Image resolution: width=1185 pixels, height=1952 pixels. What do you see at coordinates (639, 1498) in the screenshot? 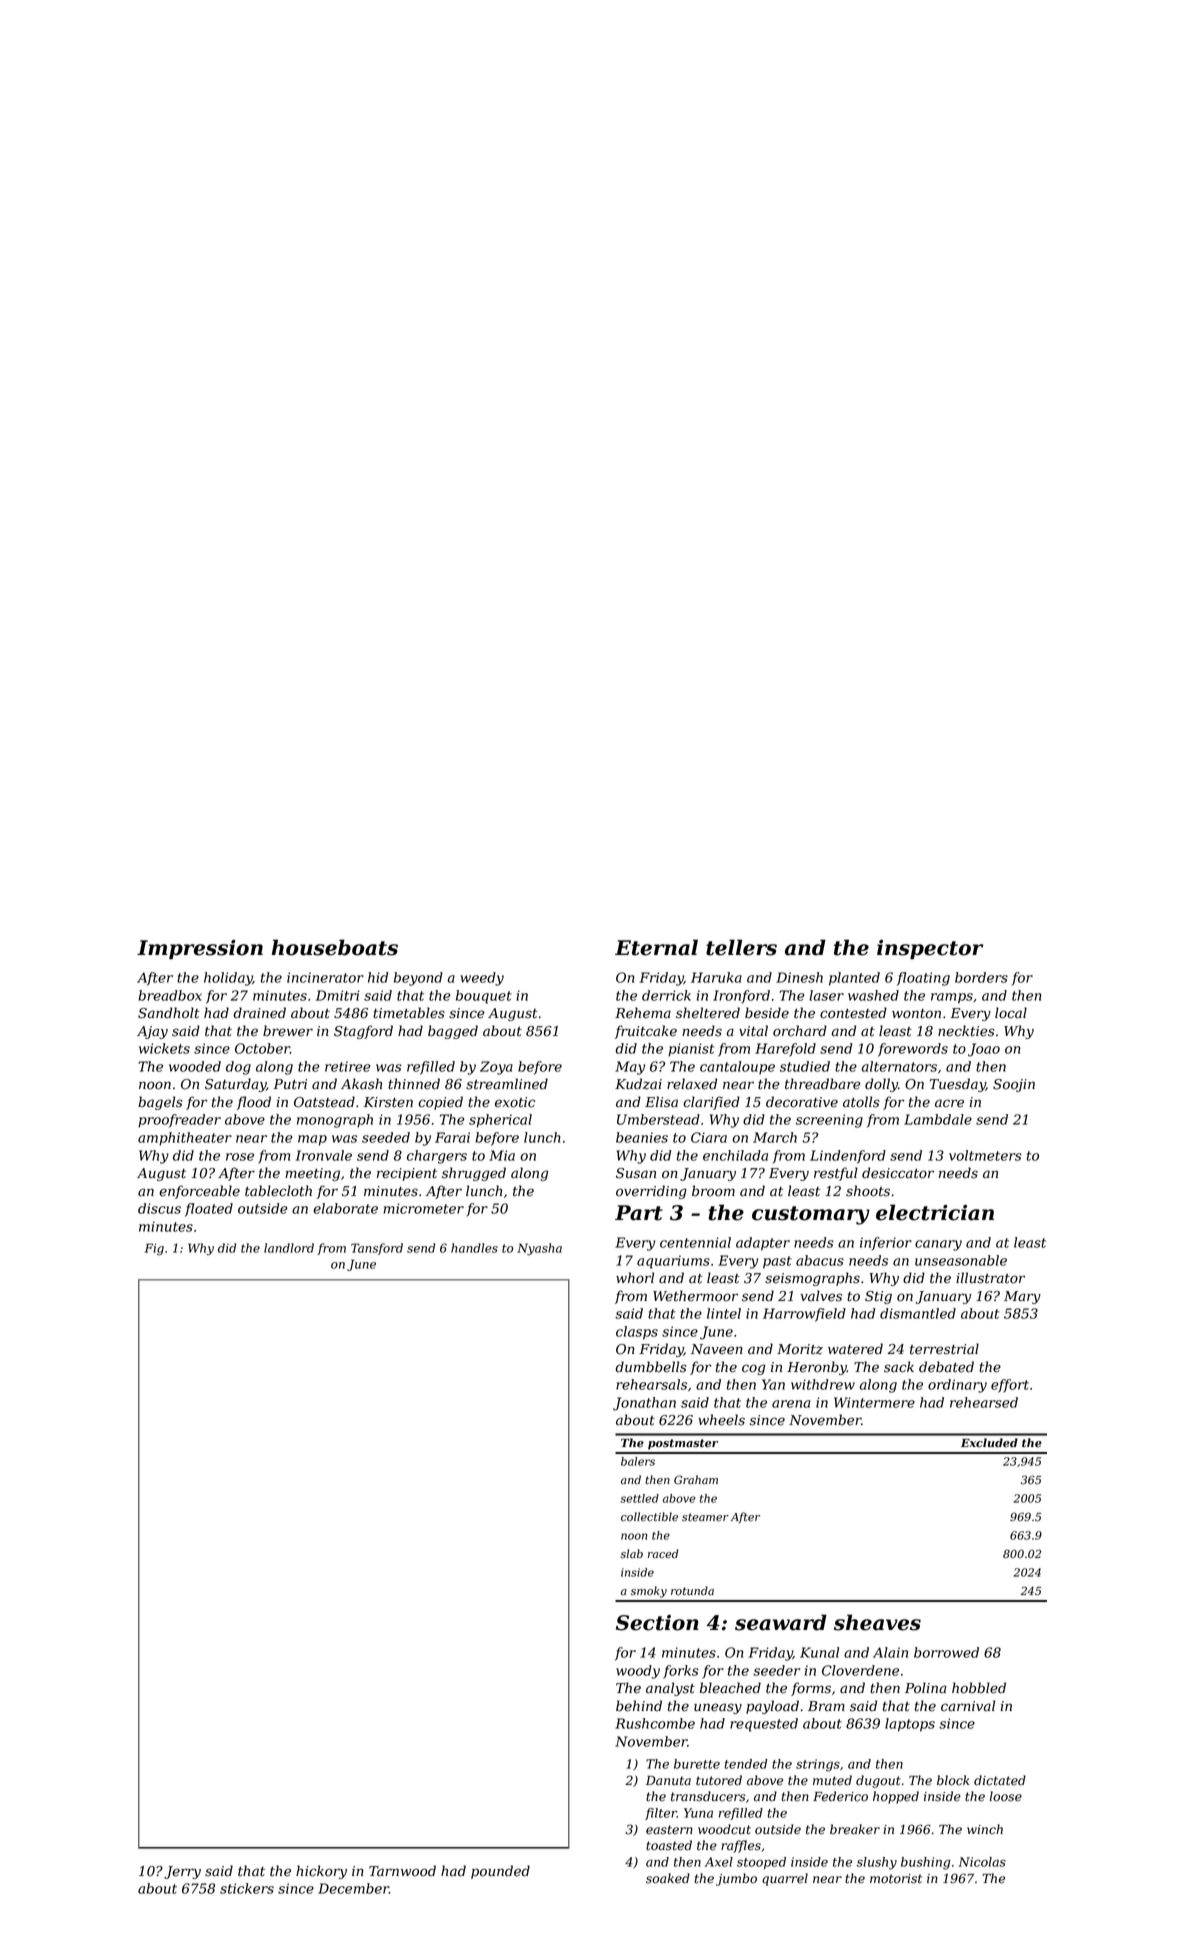
I see `settled` at bounding box center [639, 1498].
